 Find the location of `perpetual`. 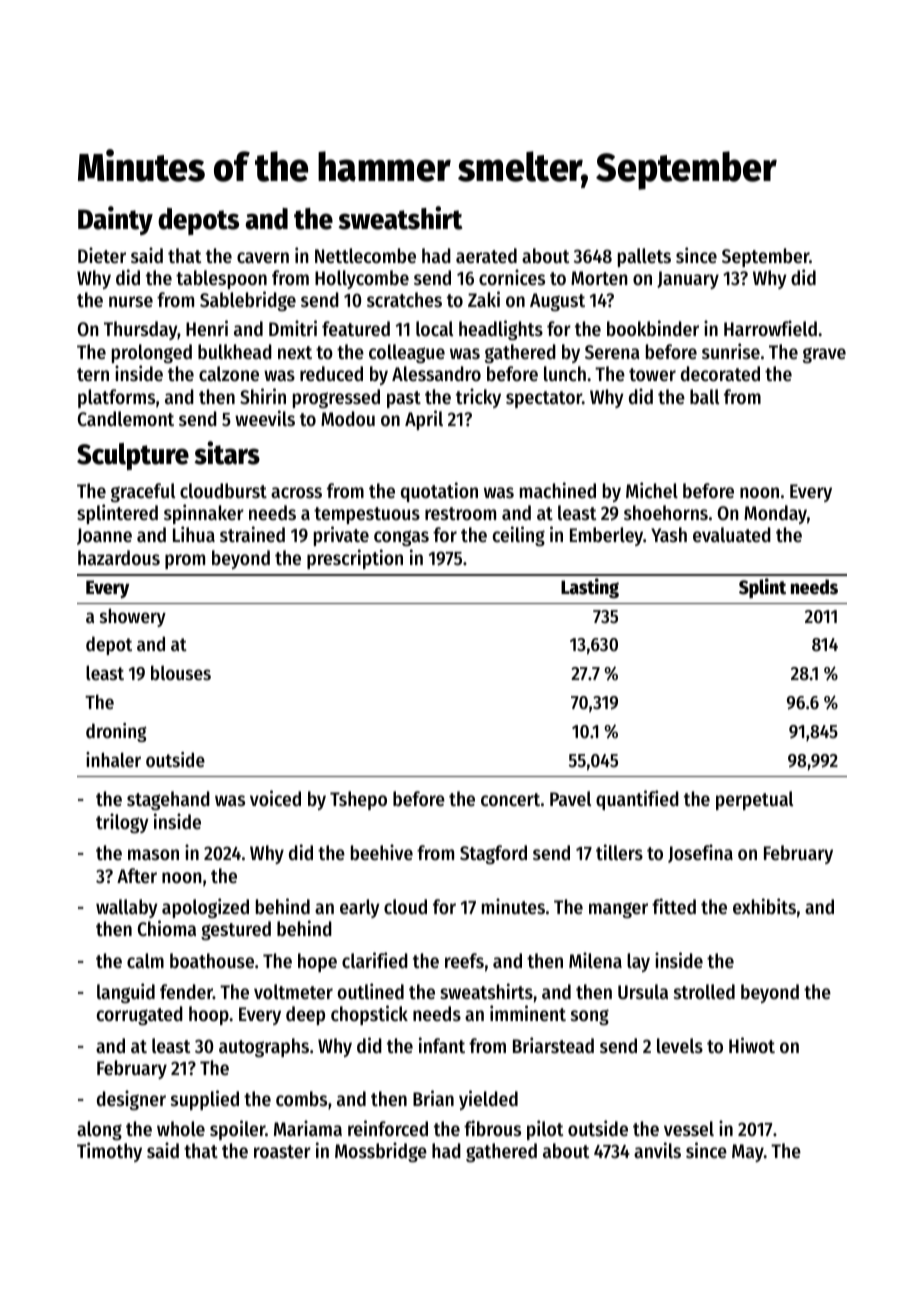

perpetual is located at coordinates (754, 800).
